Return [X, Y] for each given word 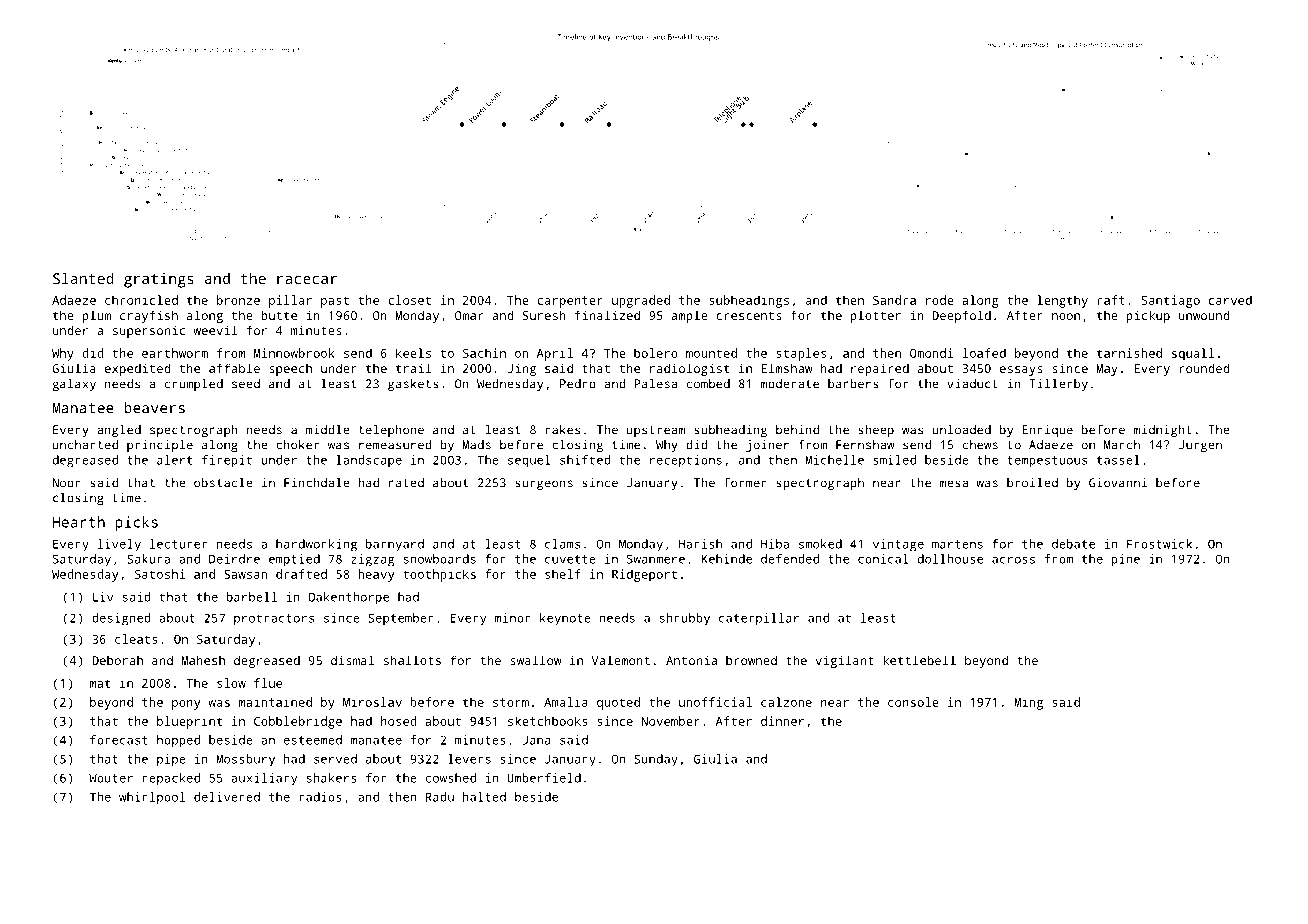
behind [797, 430]
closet [409, 300]
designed [121, 619]
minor [513, 618]
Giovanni [1118, 483]
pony [186, 705]
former [745, 483]
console [913, 702]
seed [246, 384]
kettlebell [919, 660]
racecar [307, 280]
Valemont [620, 660]
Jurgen [1200, 446]
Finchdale [317, 483]
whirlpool [152, 798]
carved [1230, 300]
